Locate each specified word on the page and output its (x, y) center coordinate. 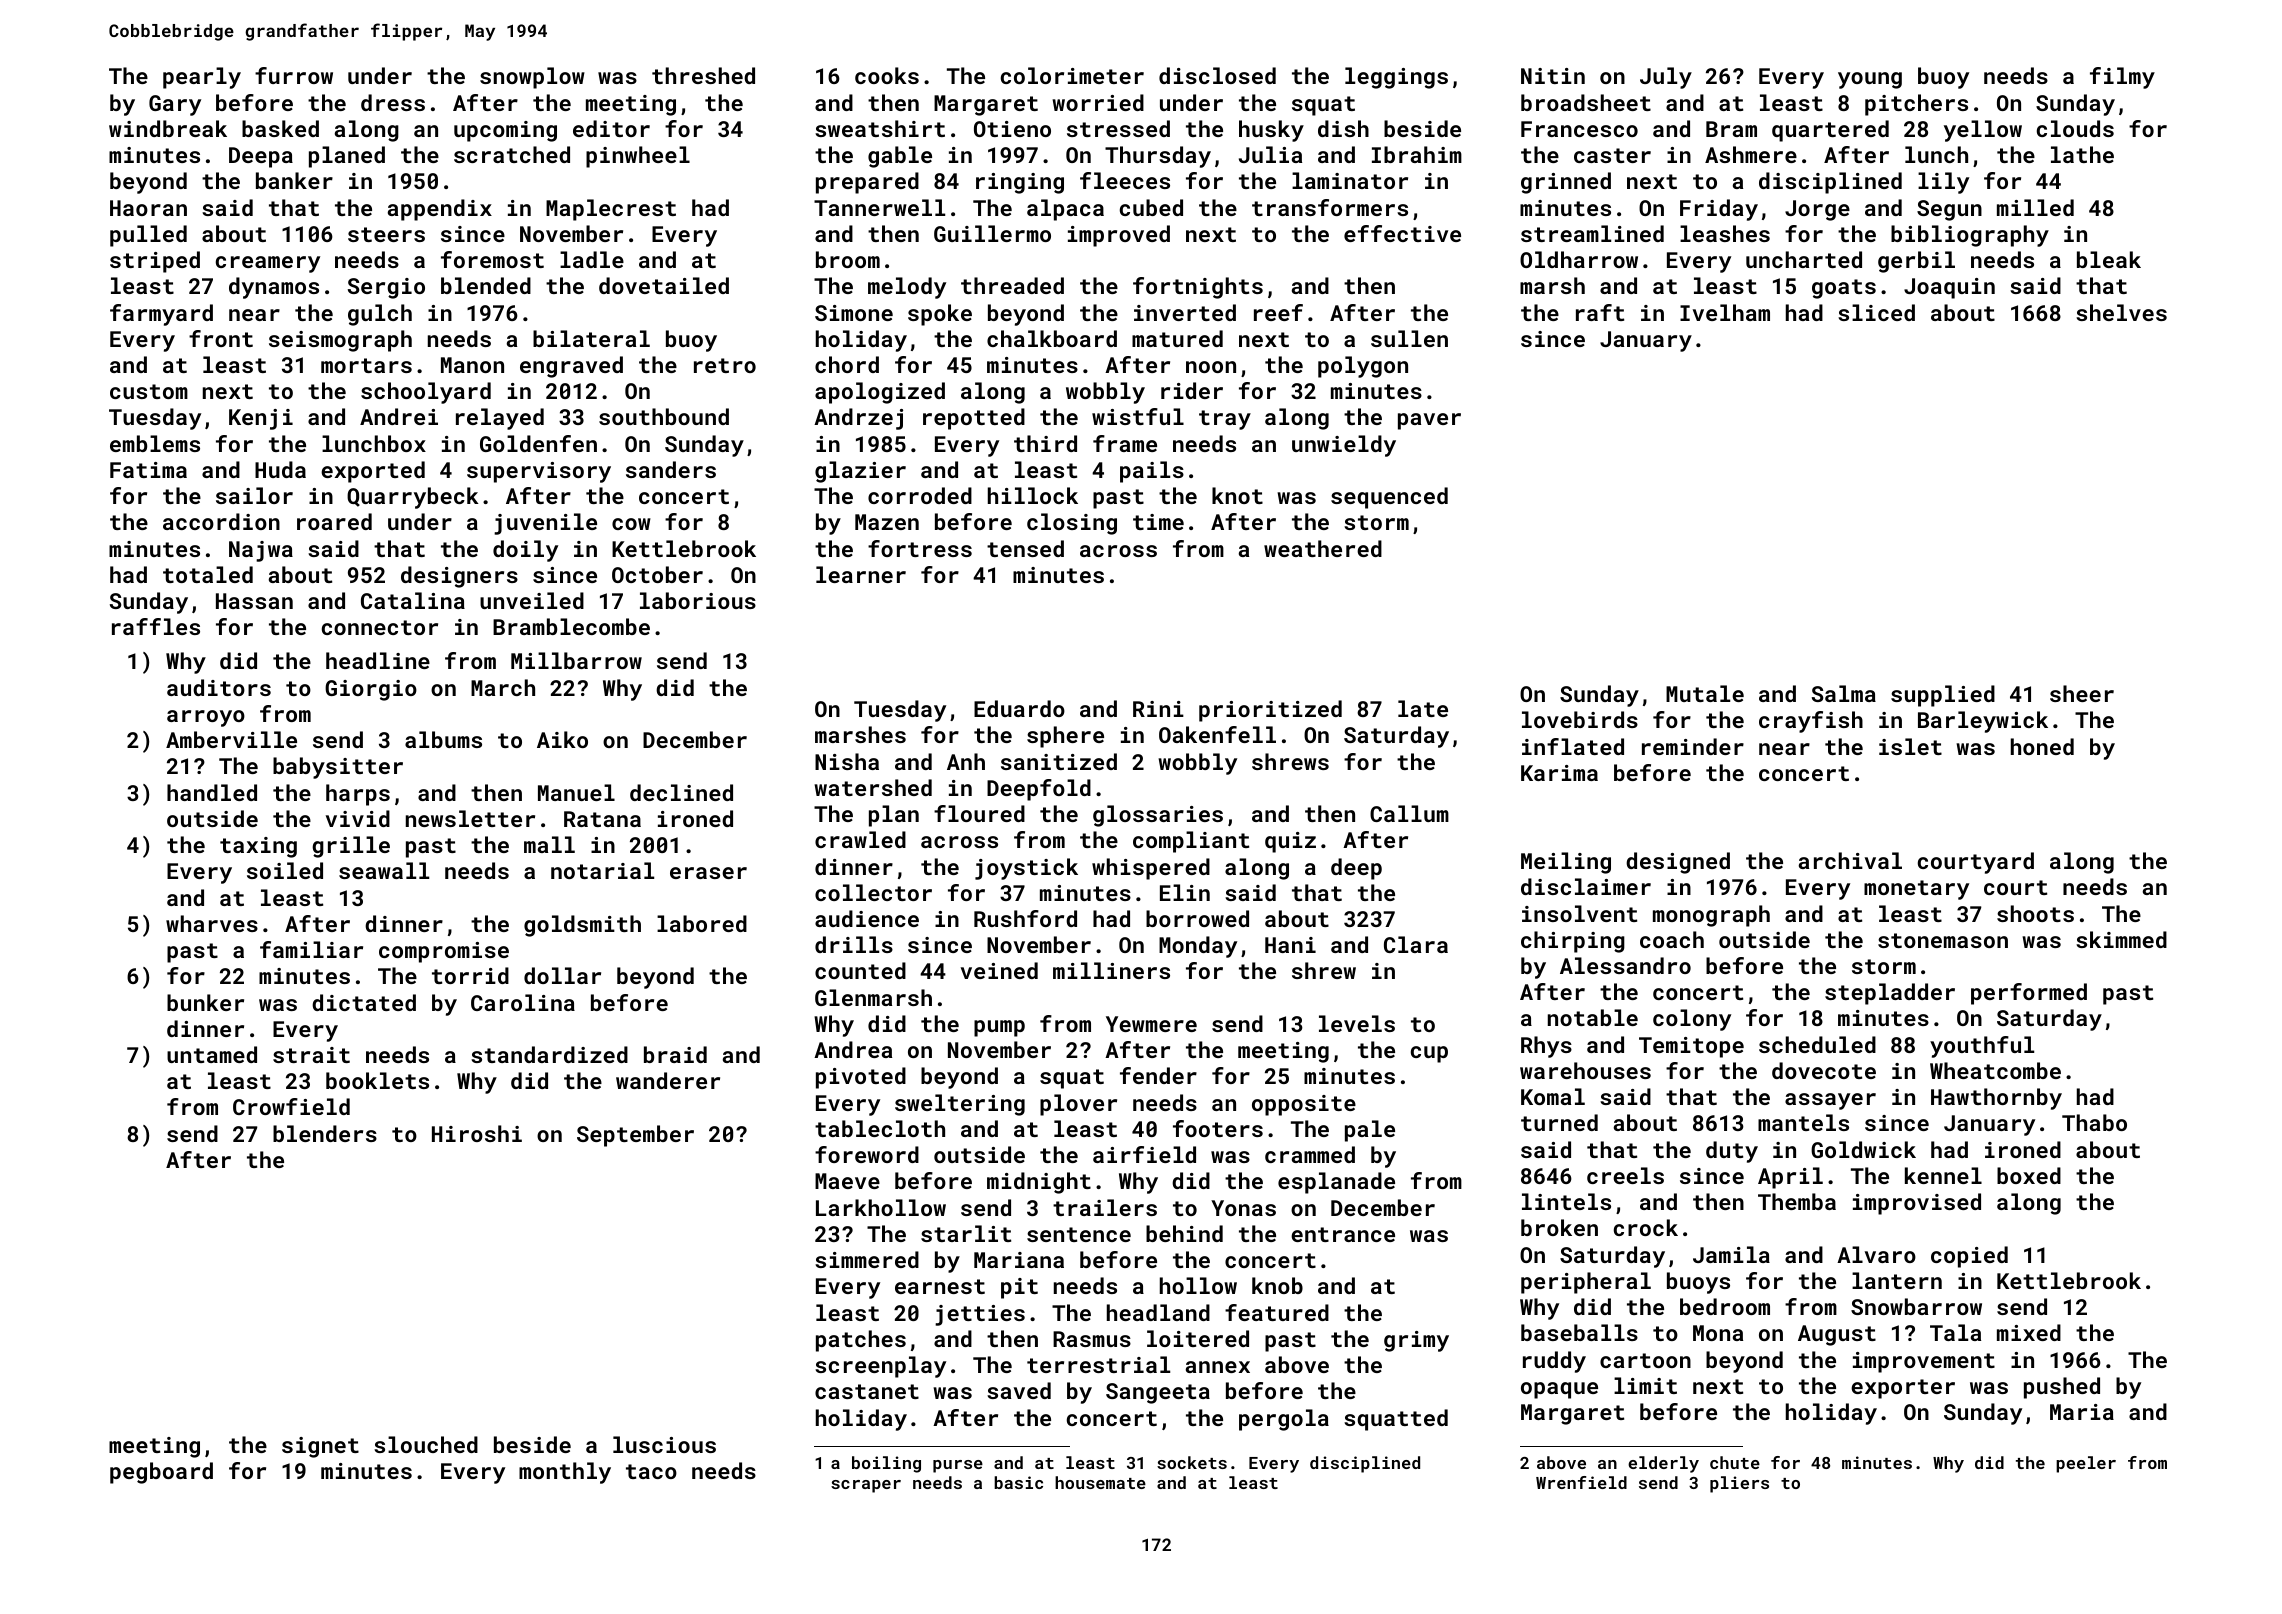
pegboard (161, 1473)
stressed (1118, 128)
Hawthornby (1996, 1099)
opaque (1559, 1390)
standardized (549, 1054)
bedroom (1725, 1306)
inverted (1185, 312)
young (1870, 80)
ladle (592, 259)
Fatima (148, 470)
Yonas (1243, 1208)
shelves (2121, 312)
